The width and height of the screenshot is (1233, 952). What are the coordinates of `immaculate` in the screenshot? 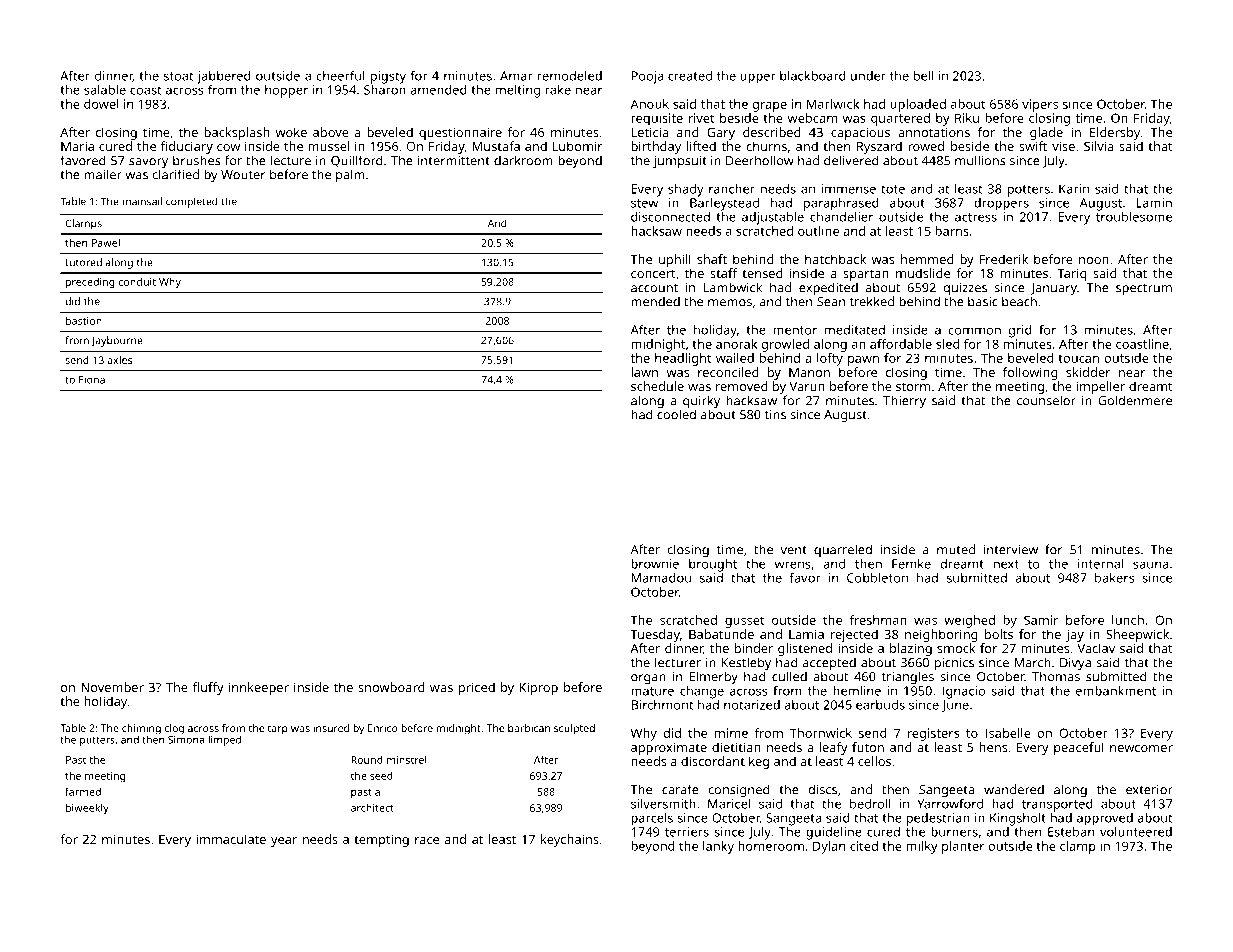 It's located at (231, 839).
